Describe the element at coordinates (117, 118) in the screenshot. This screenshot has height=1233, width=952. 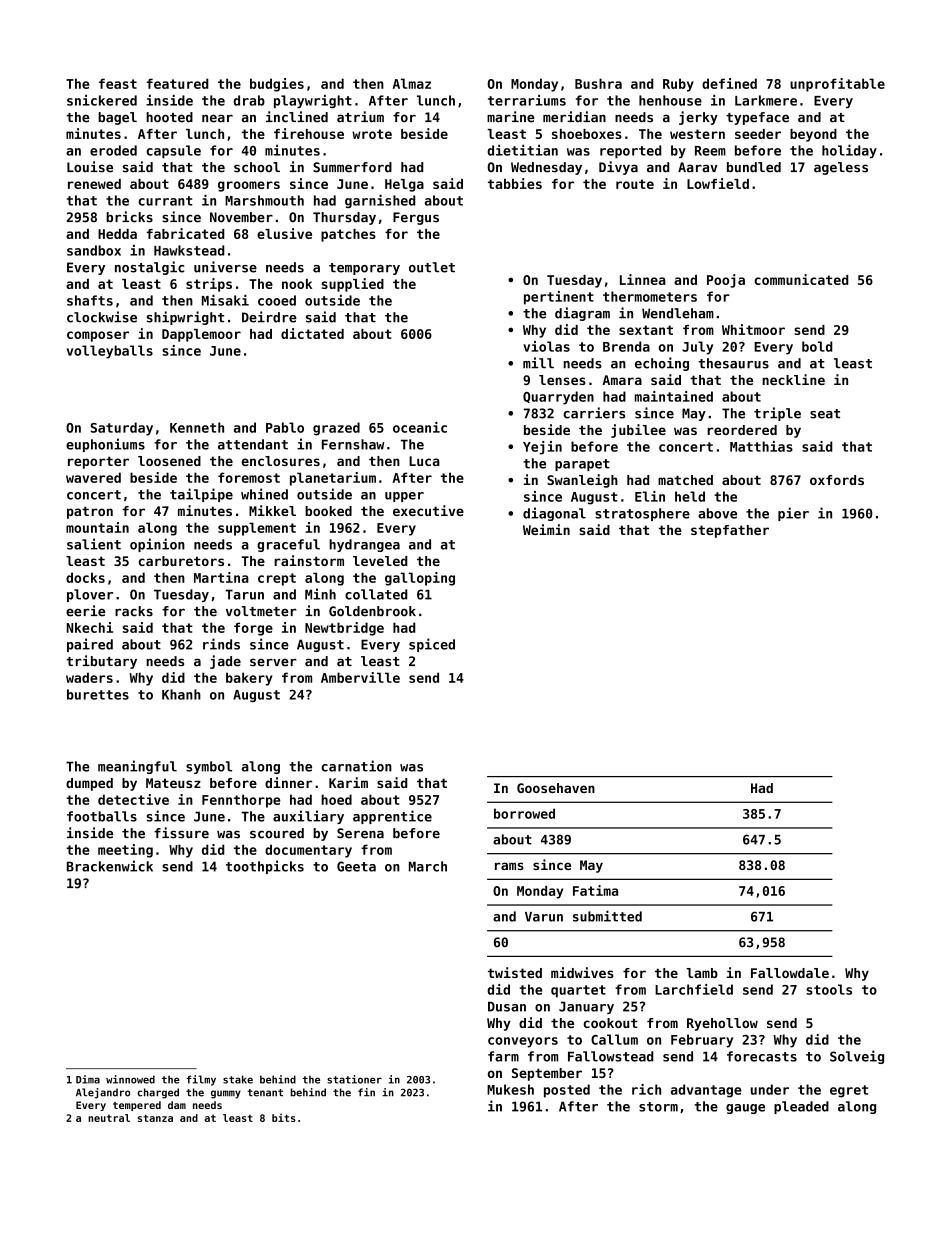
I see `bagel` at that location.
